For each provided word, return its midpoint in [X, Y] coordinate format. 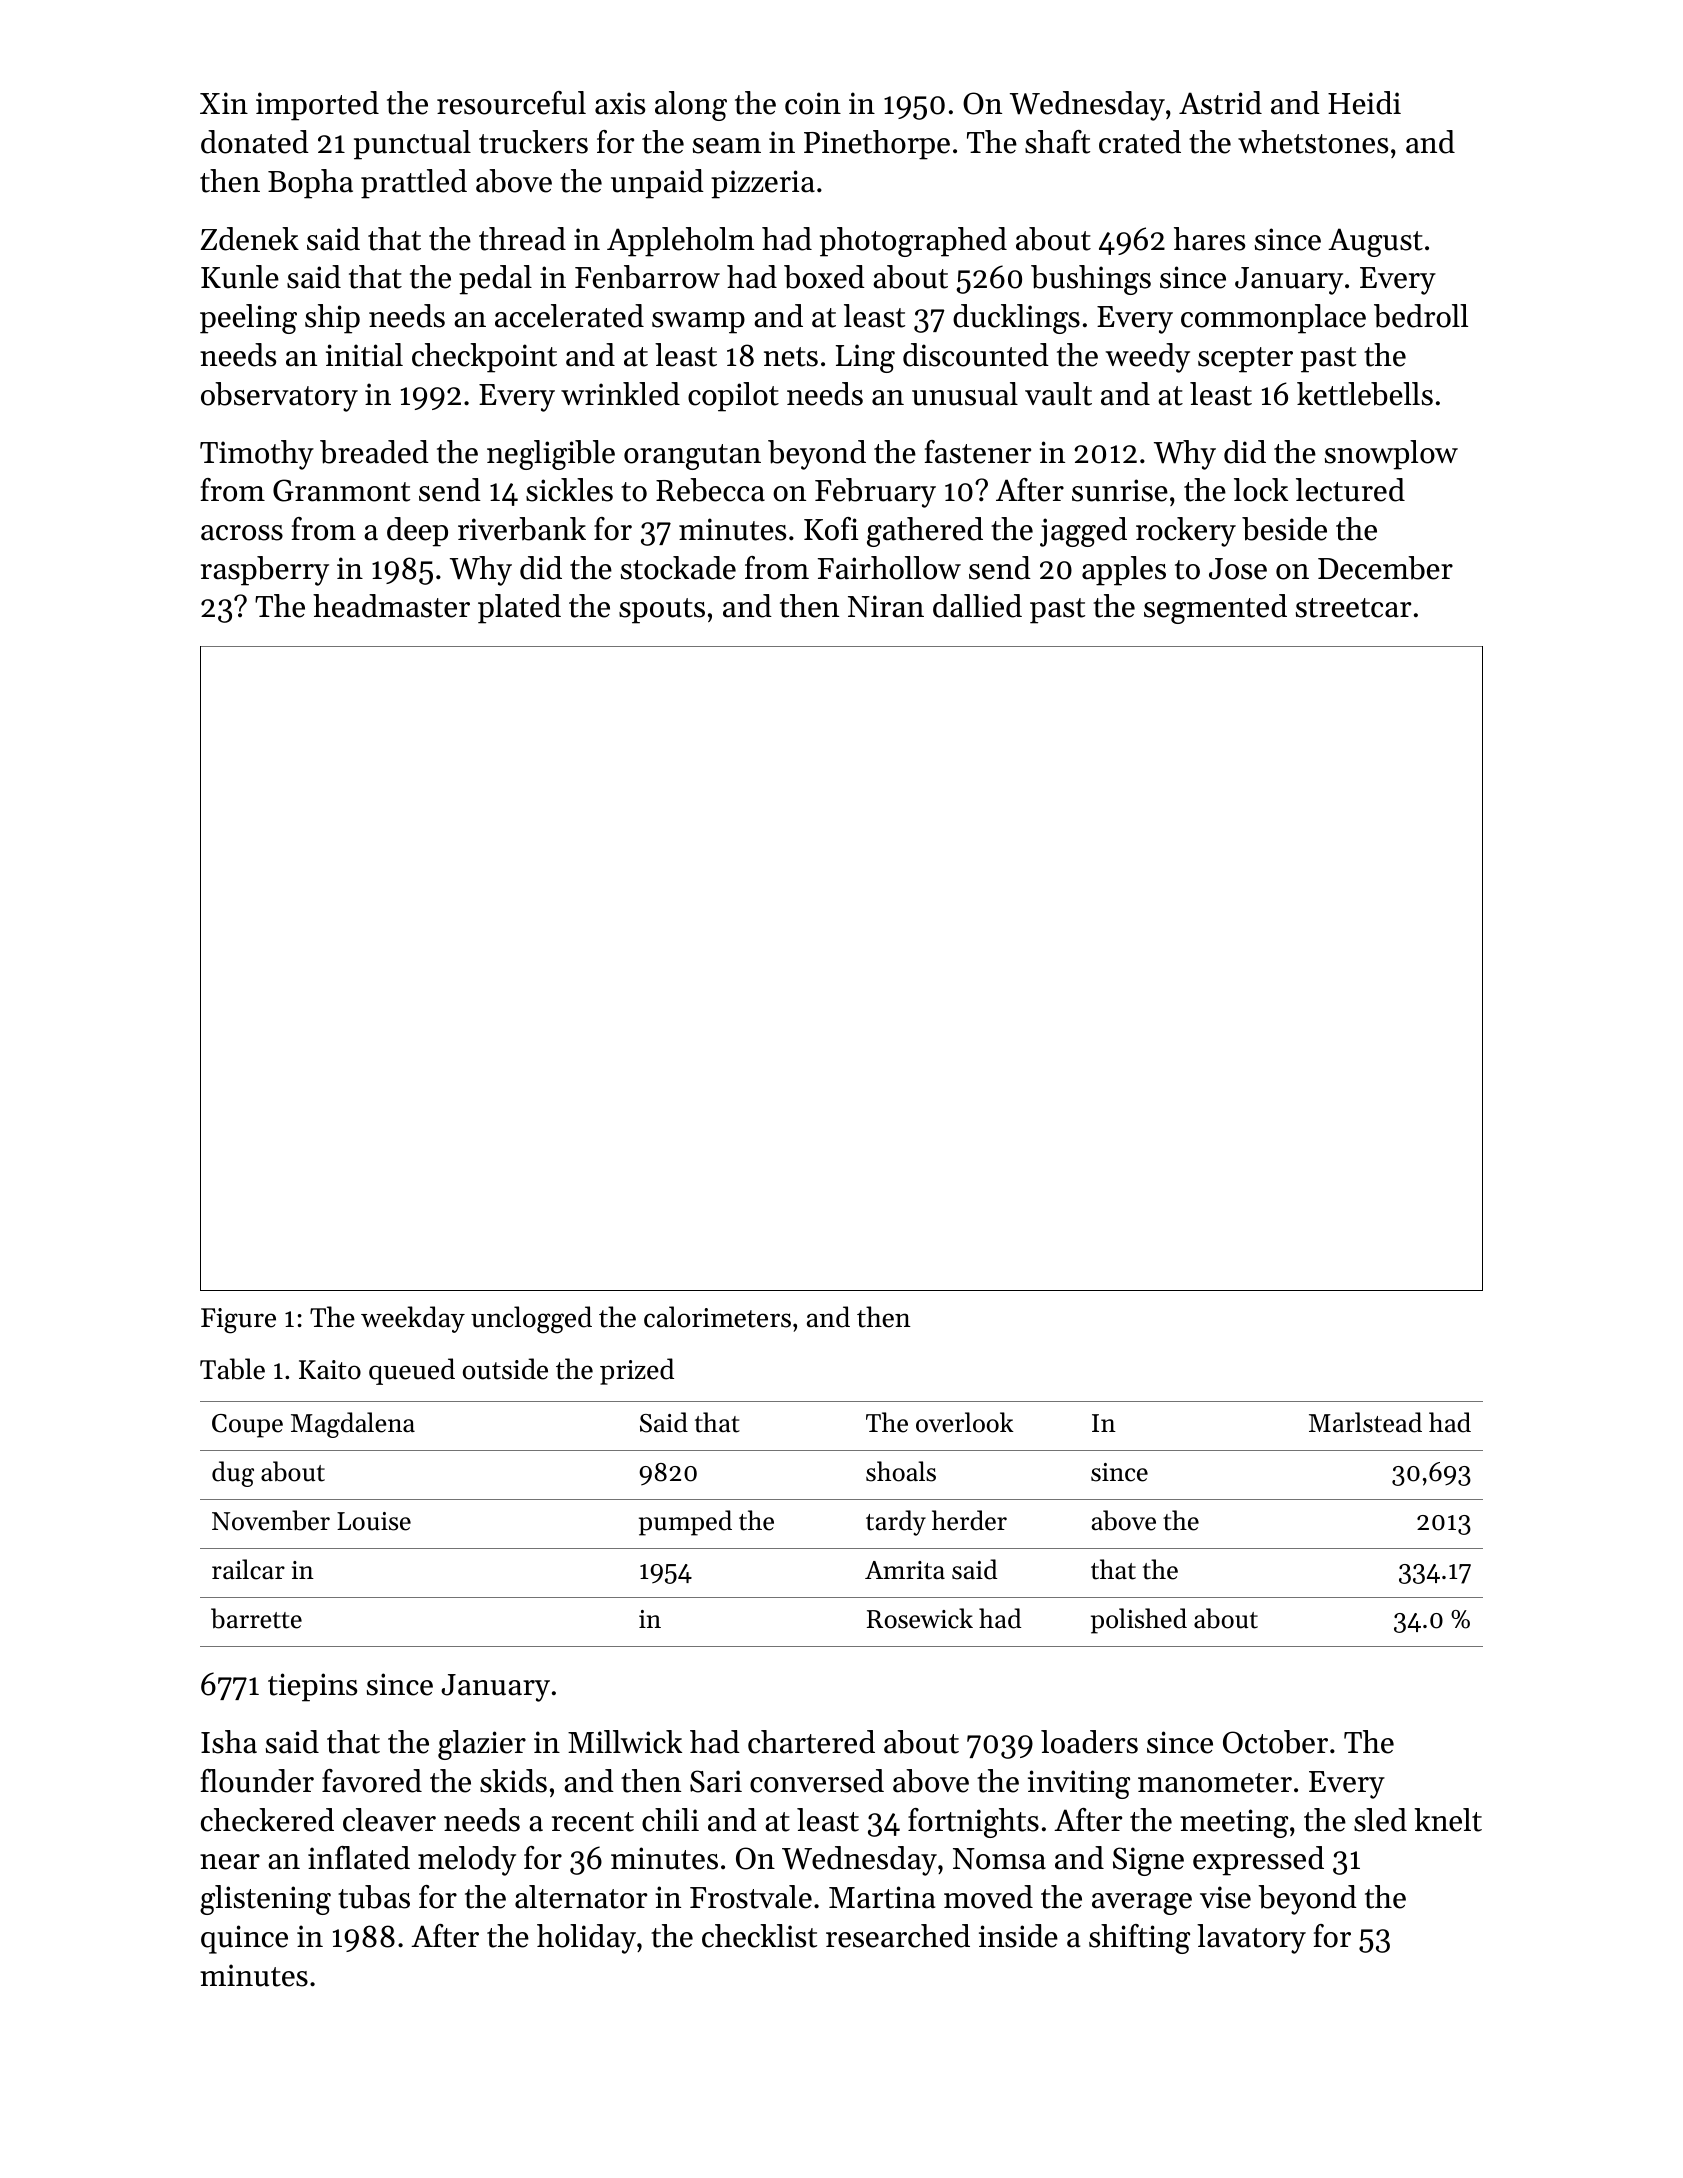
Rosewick [920, 1618]
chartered [811, 1742]
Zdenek [250, 239]
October [1275, 1742]
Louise [374, 1521]
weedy [1148, 358]
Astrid [1220, 103]
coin [813, 103]
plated [519, 609]
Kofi [831, 529]
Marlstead [1365, 1422]
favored [372, 1781]
